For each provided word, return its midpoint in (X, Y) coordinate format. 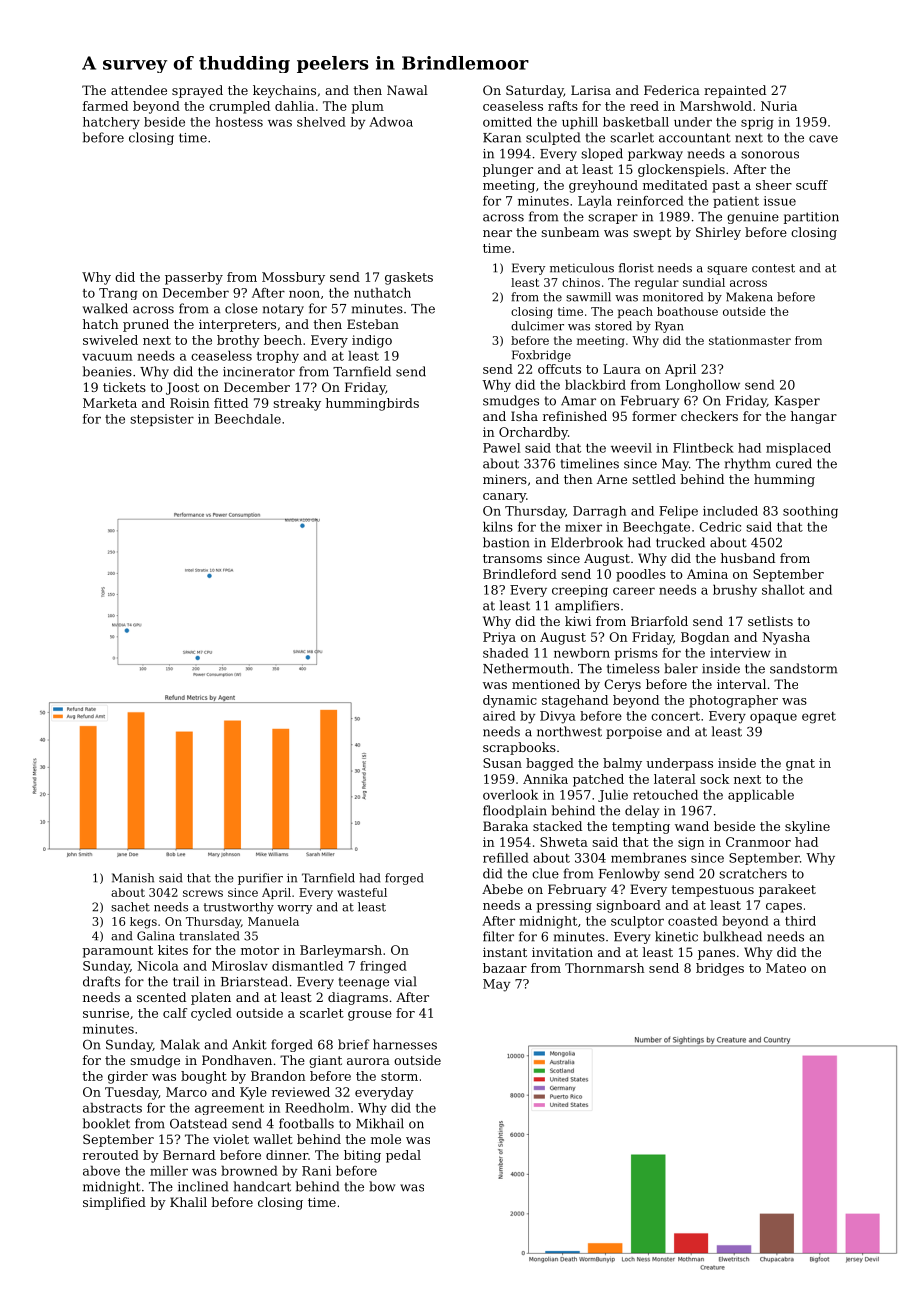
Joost (182, 388)
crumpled (239, 107)
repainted (735, 91)
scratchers (753, 873)
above (101, 1171)
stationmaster (750, 340)
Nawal (407, 90)
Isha (524, 416)
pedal (403, 1156)
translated (209, 936)
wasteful (362, 892)
